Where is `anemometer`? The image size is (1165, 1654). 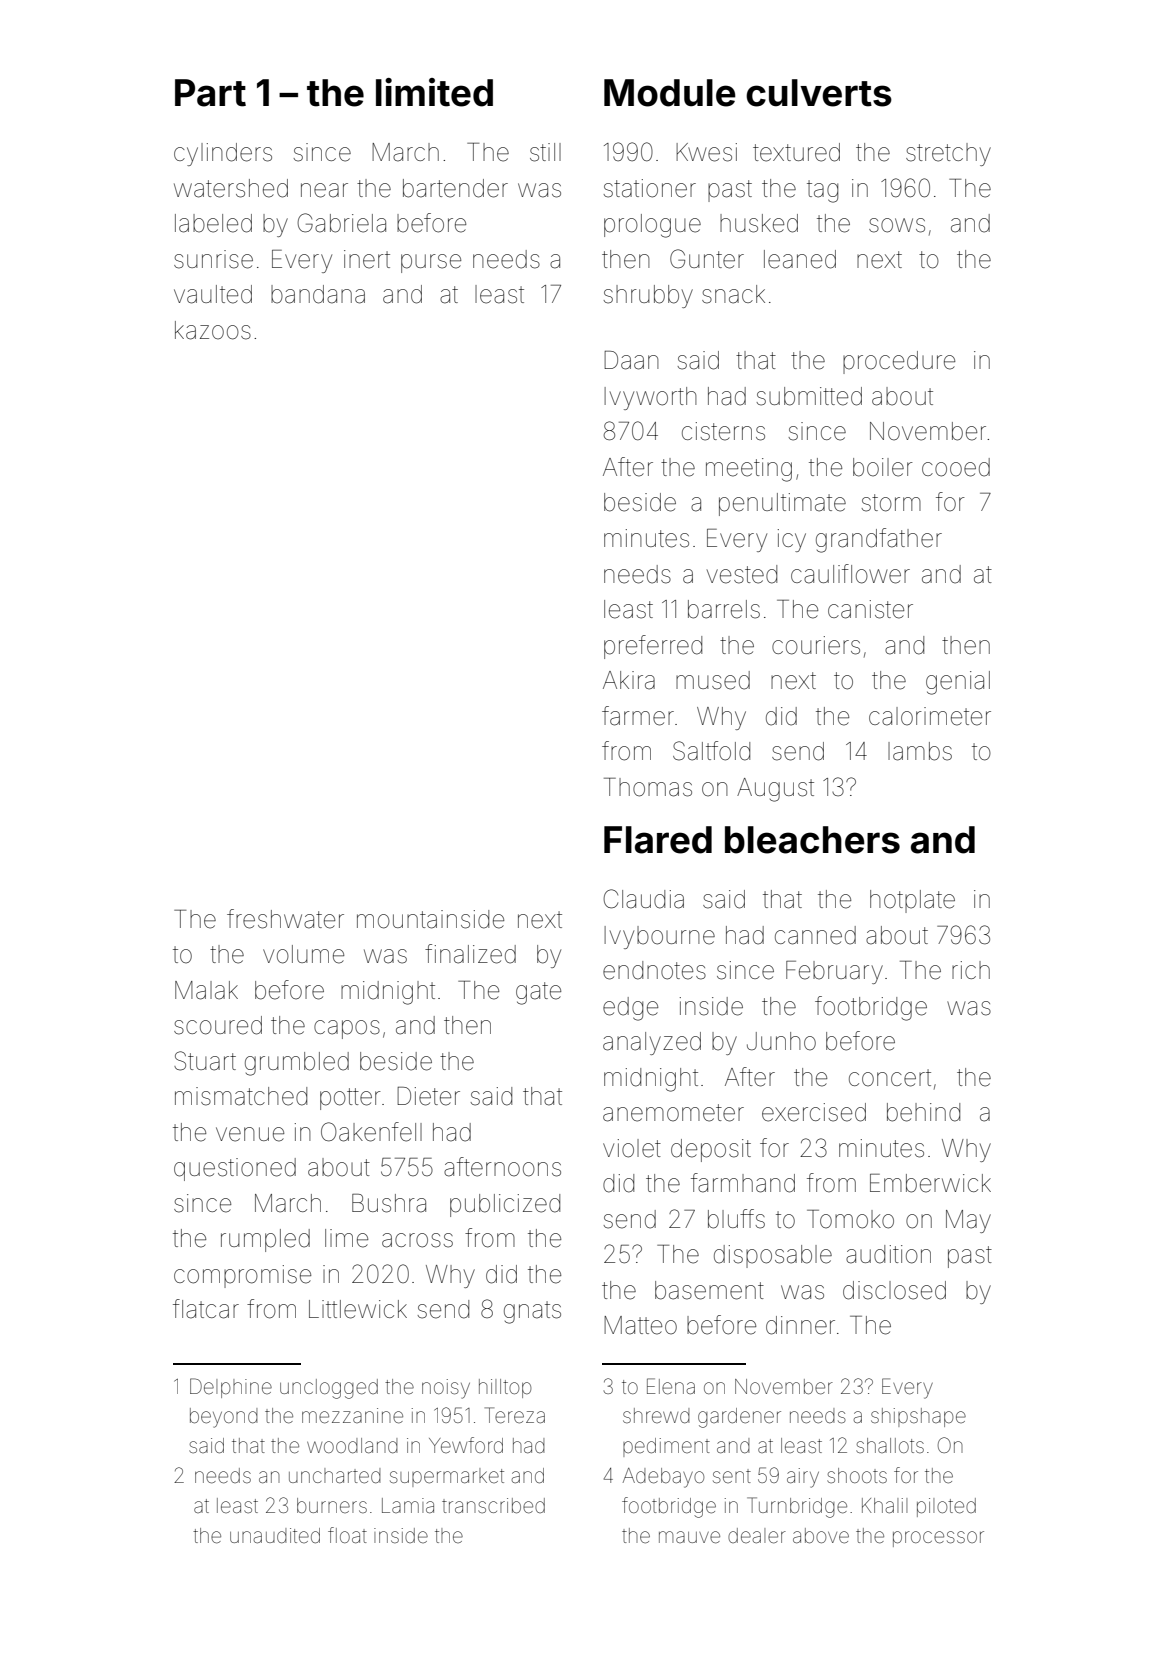
anemometer is located at coordinates (673, 1113).
